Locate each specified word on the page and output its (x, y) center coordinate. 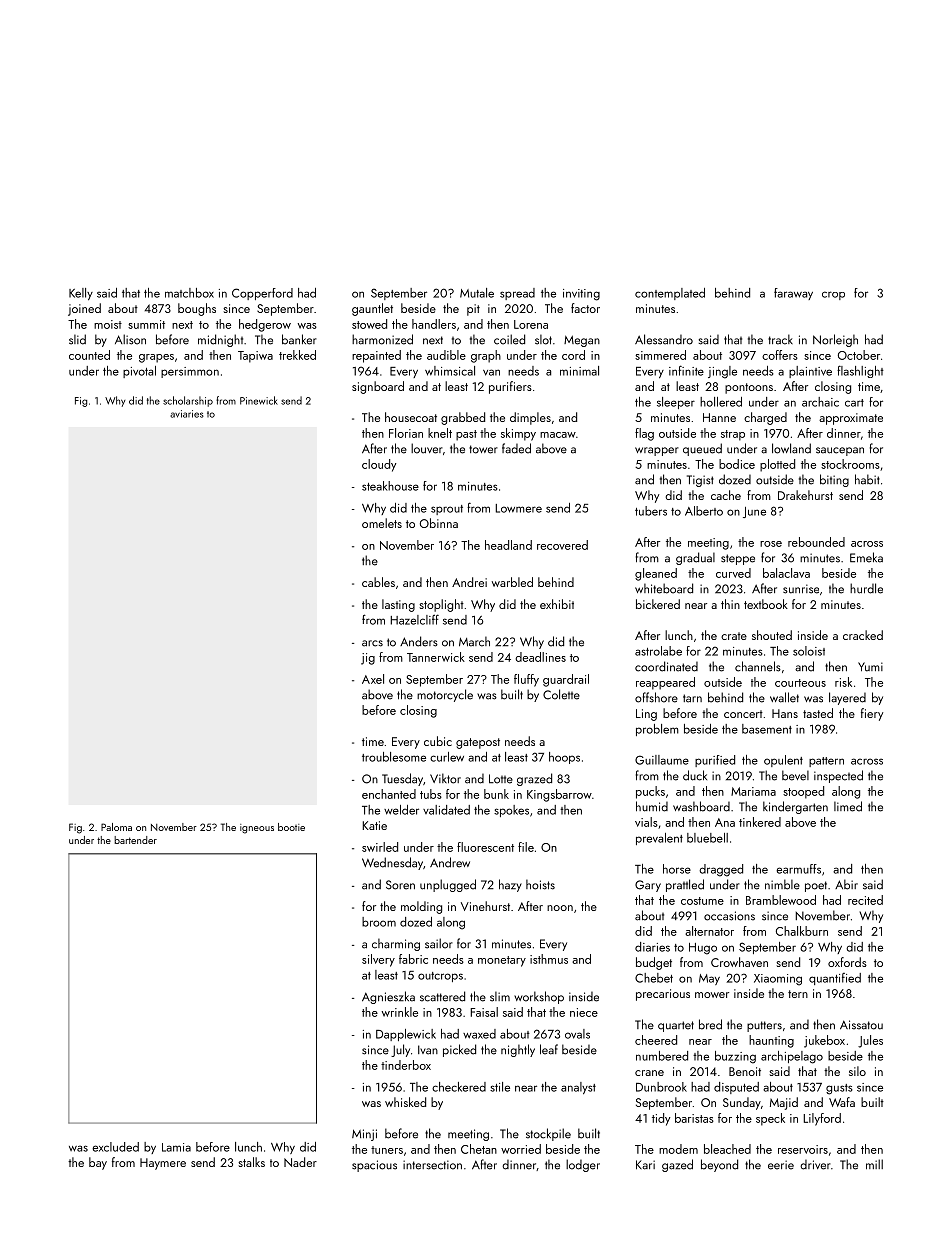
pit (473, 310)
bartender (135, 840)
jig (368, 659)
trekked (297, 355)
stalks (251, 1162)
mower (712, 995)
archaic (820, 402)
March (474, 641)
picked (459, 1050)
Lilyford (822, 1119)
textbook (766, 604)
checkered (459, 1087)
